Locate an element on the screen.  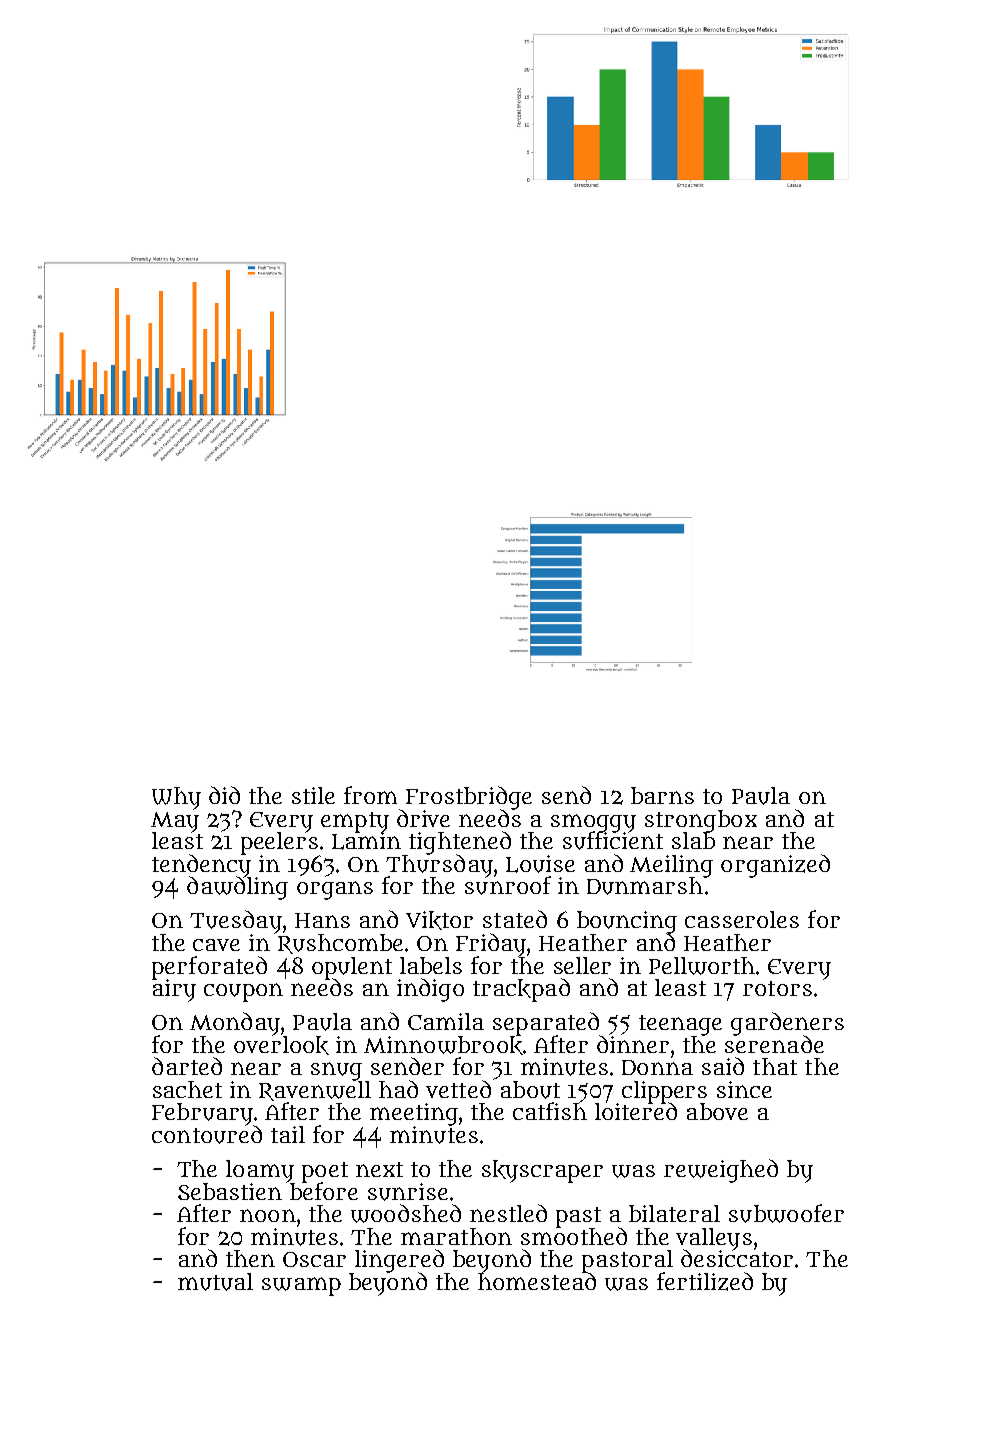
sufficient is located at coordinates (613, 841).
